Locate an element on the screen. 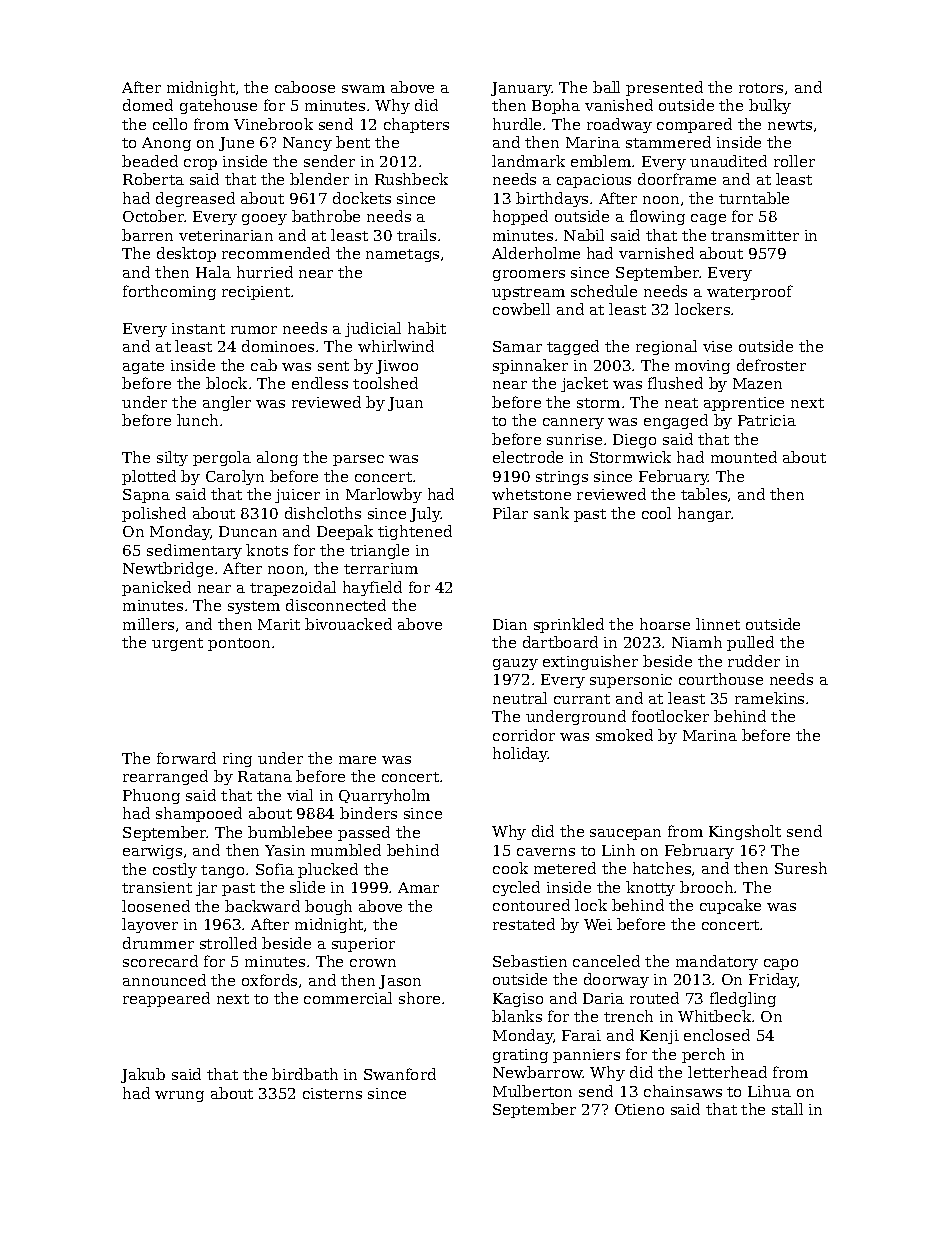 The height and width of the screenshot is (1233, 952). Suresh is located at coordinates (801, 868).
